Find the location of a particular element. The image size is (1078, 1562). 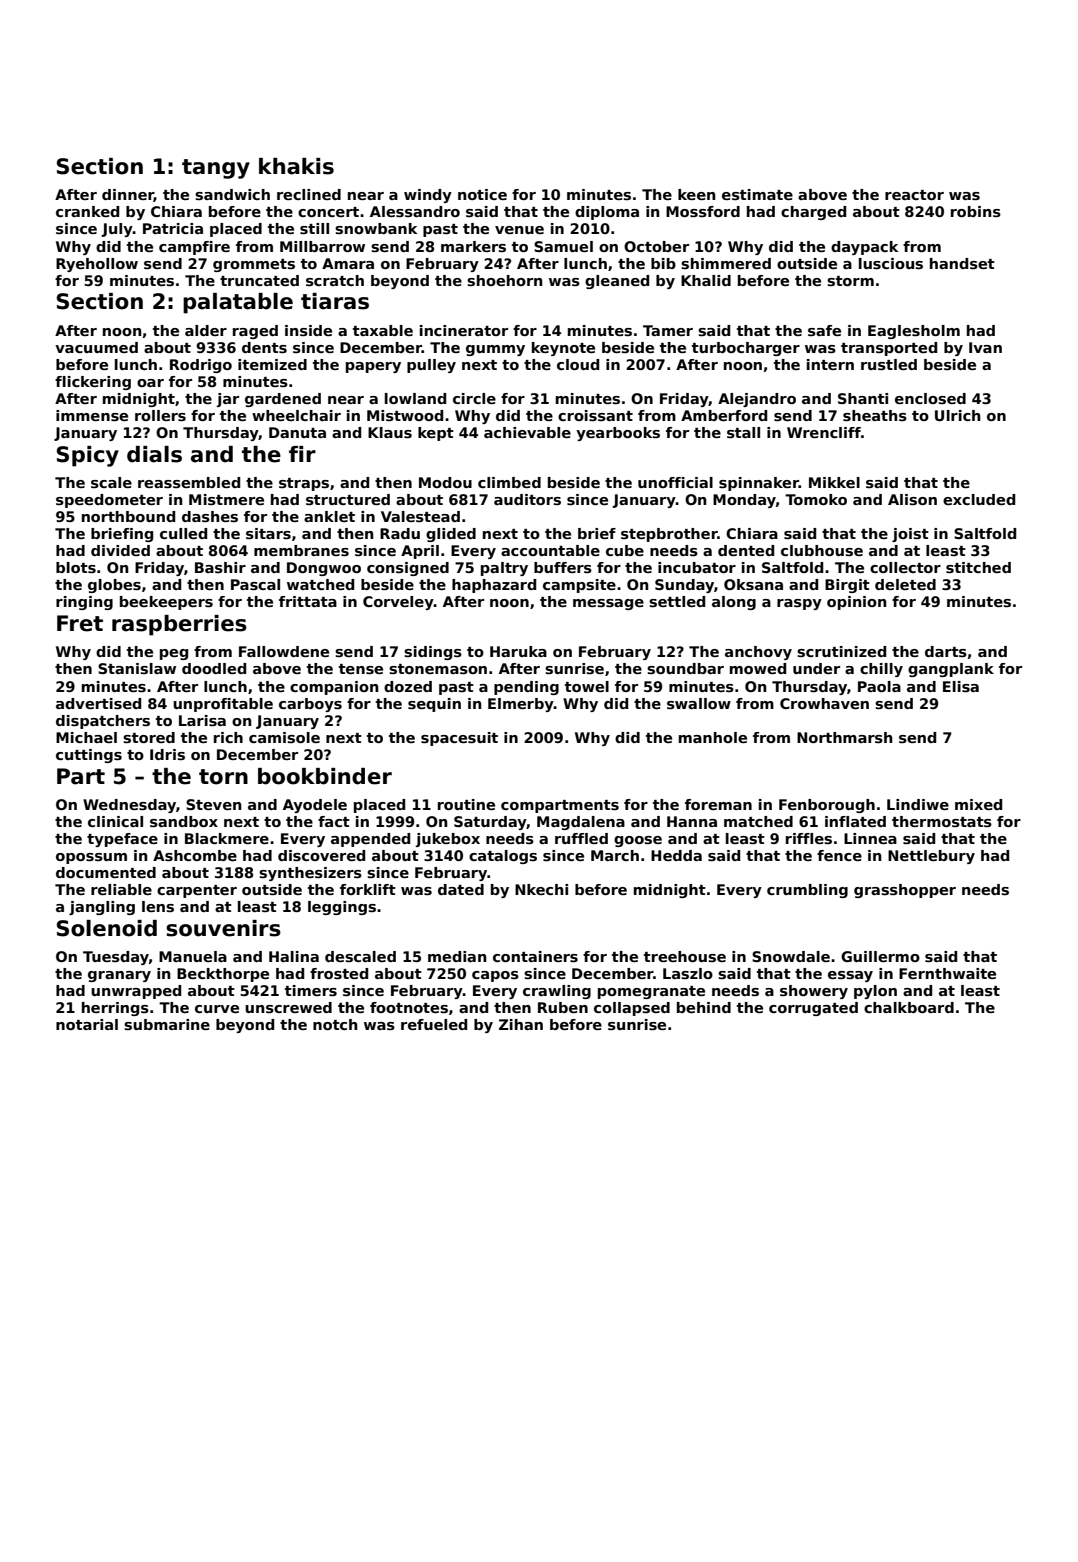

peg is located at coordinates (174, 654).
